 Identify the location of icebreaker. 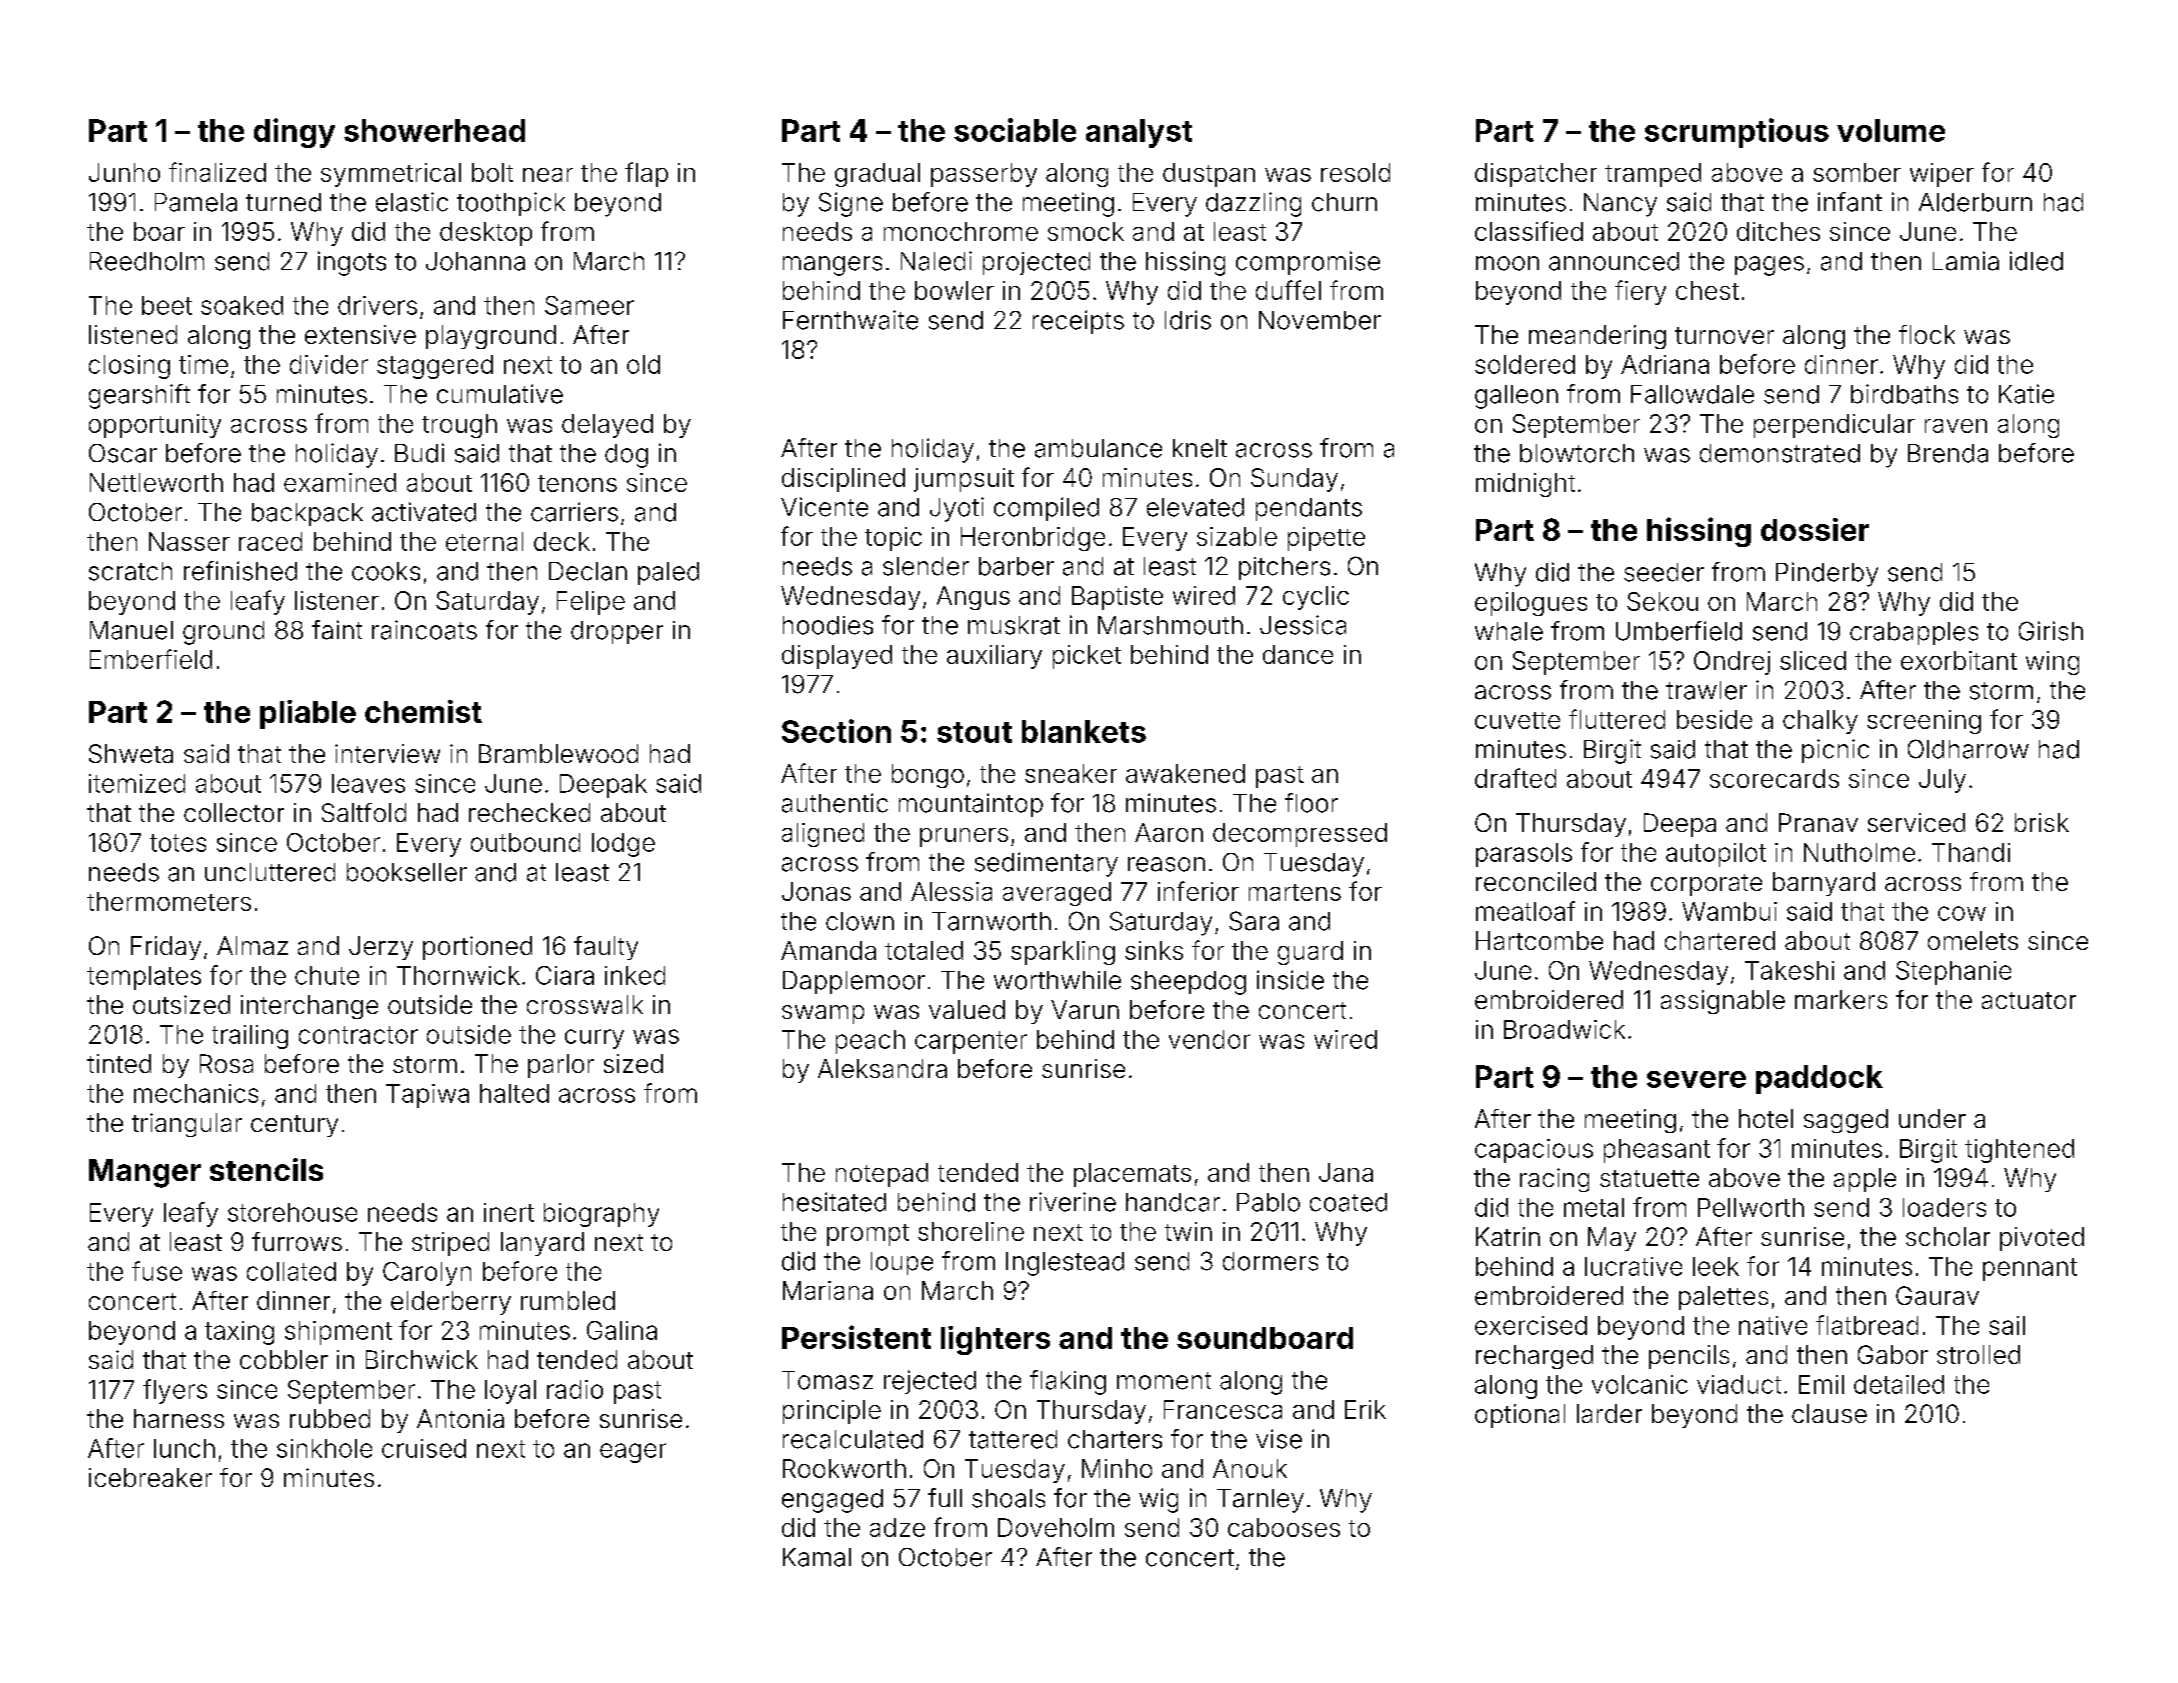
(150, 1477).
